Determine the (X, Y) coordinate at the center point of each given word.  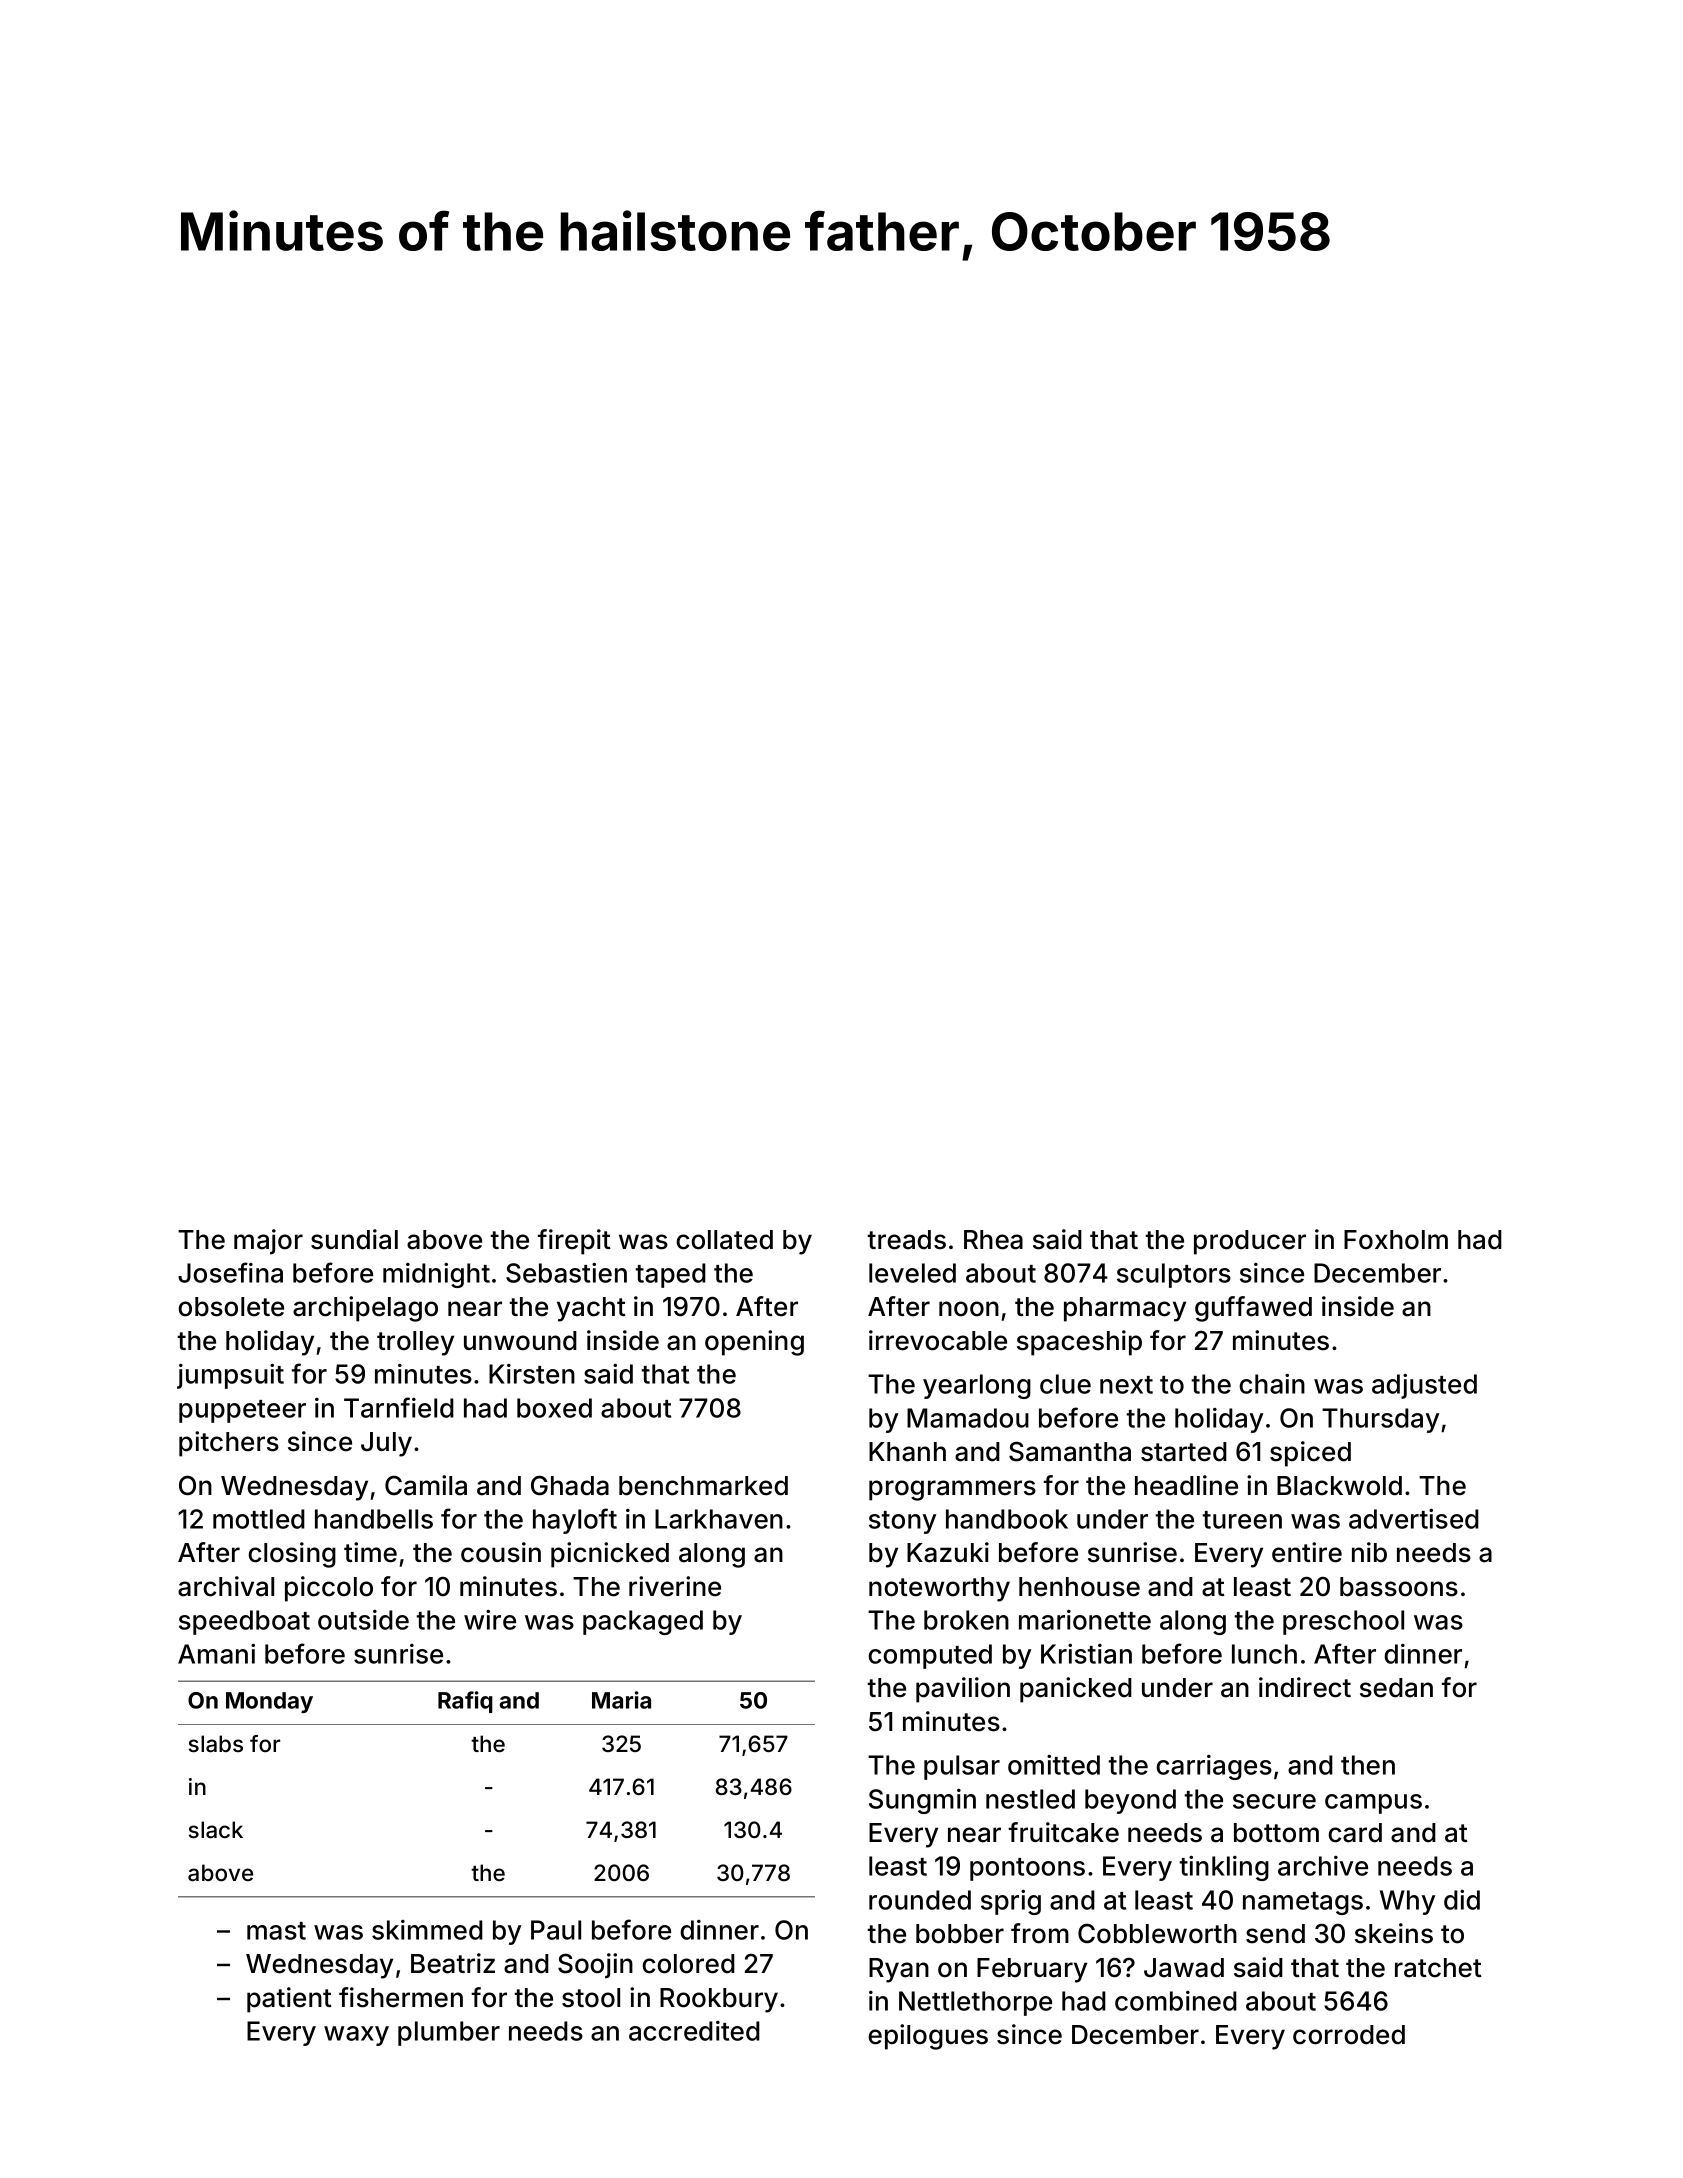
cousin (501, 1552)
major (268, 1242)
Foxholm (1396, 1240)
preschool (1343, 1622)
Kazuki (948, 1552)
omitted (1054, 1765)
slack (216, 1830)
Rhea (993, 1240)
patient (289, 2000)
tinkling (1224, 1868)
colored (688, 1964)
